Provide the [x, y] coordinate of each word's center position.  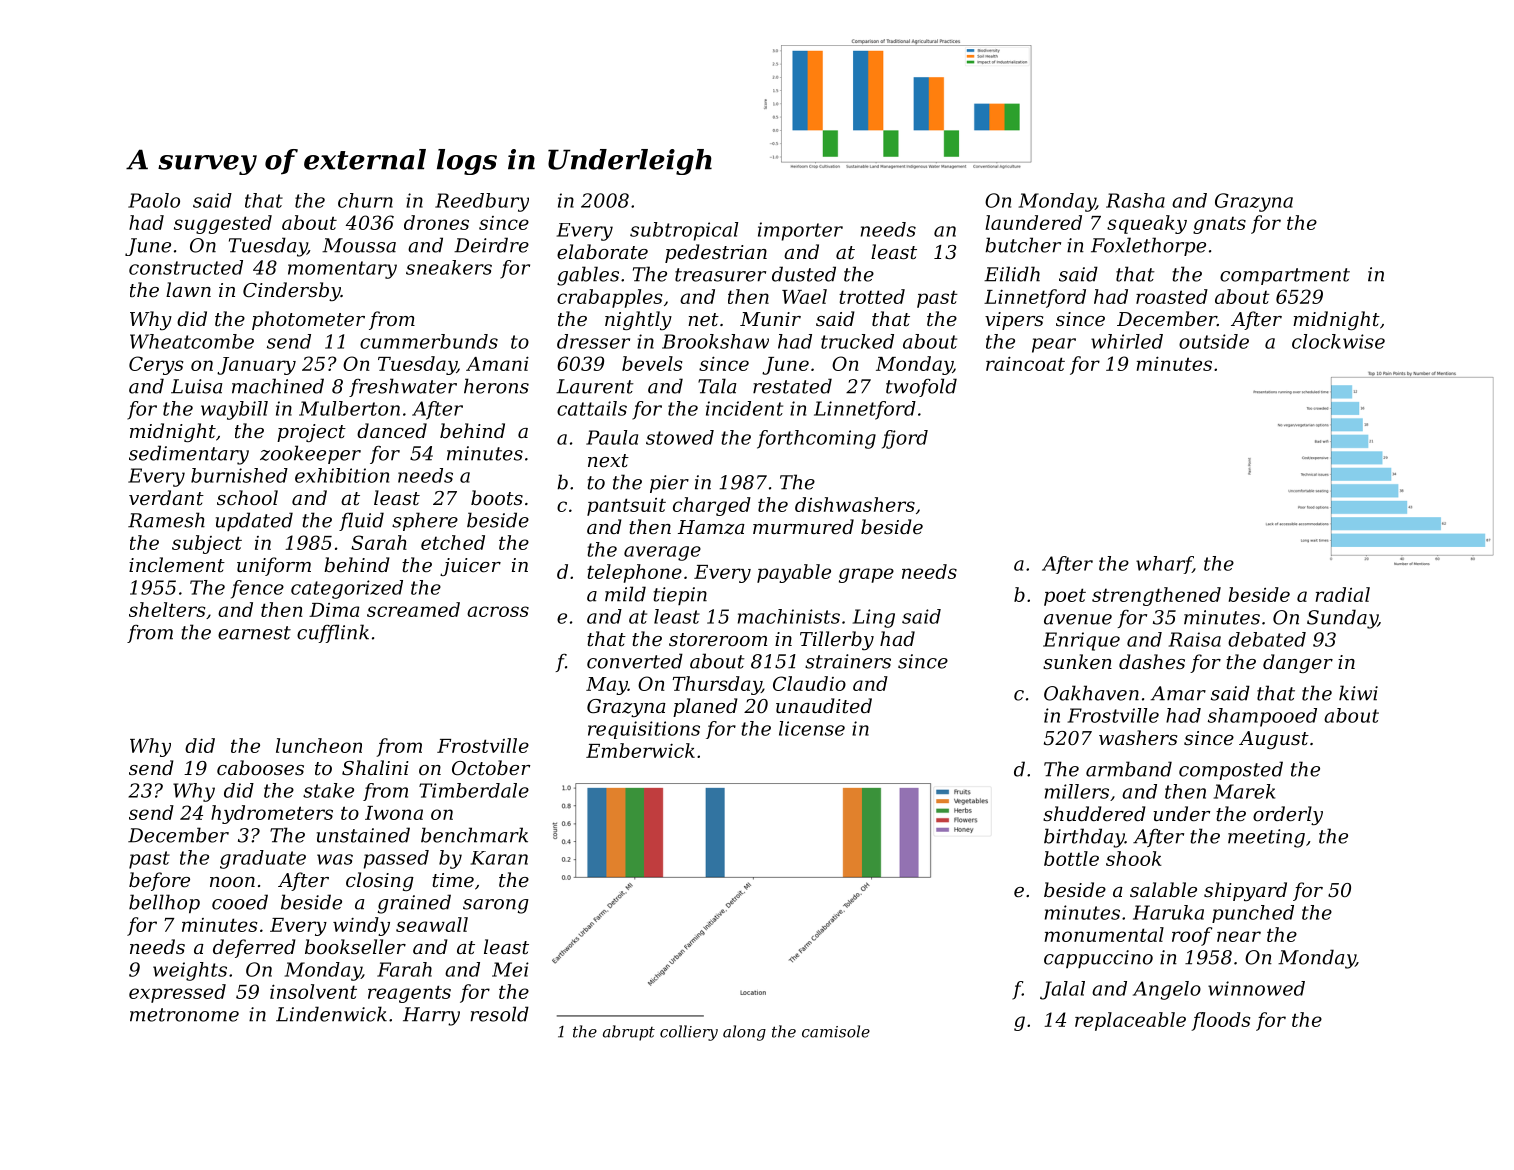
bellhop [164, 903]
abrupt [629, 1033]
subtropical [684, 231]
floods [1220, 1021]
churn [365, 200]
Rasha [1135, 200]
